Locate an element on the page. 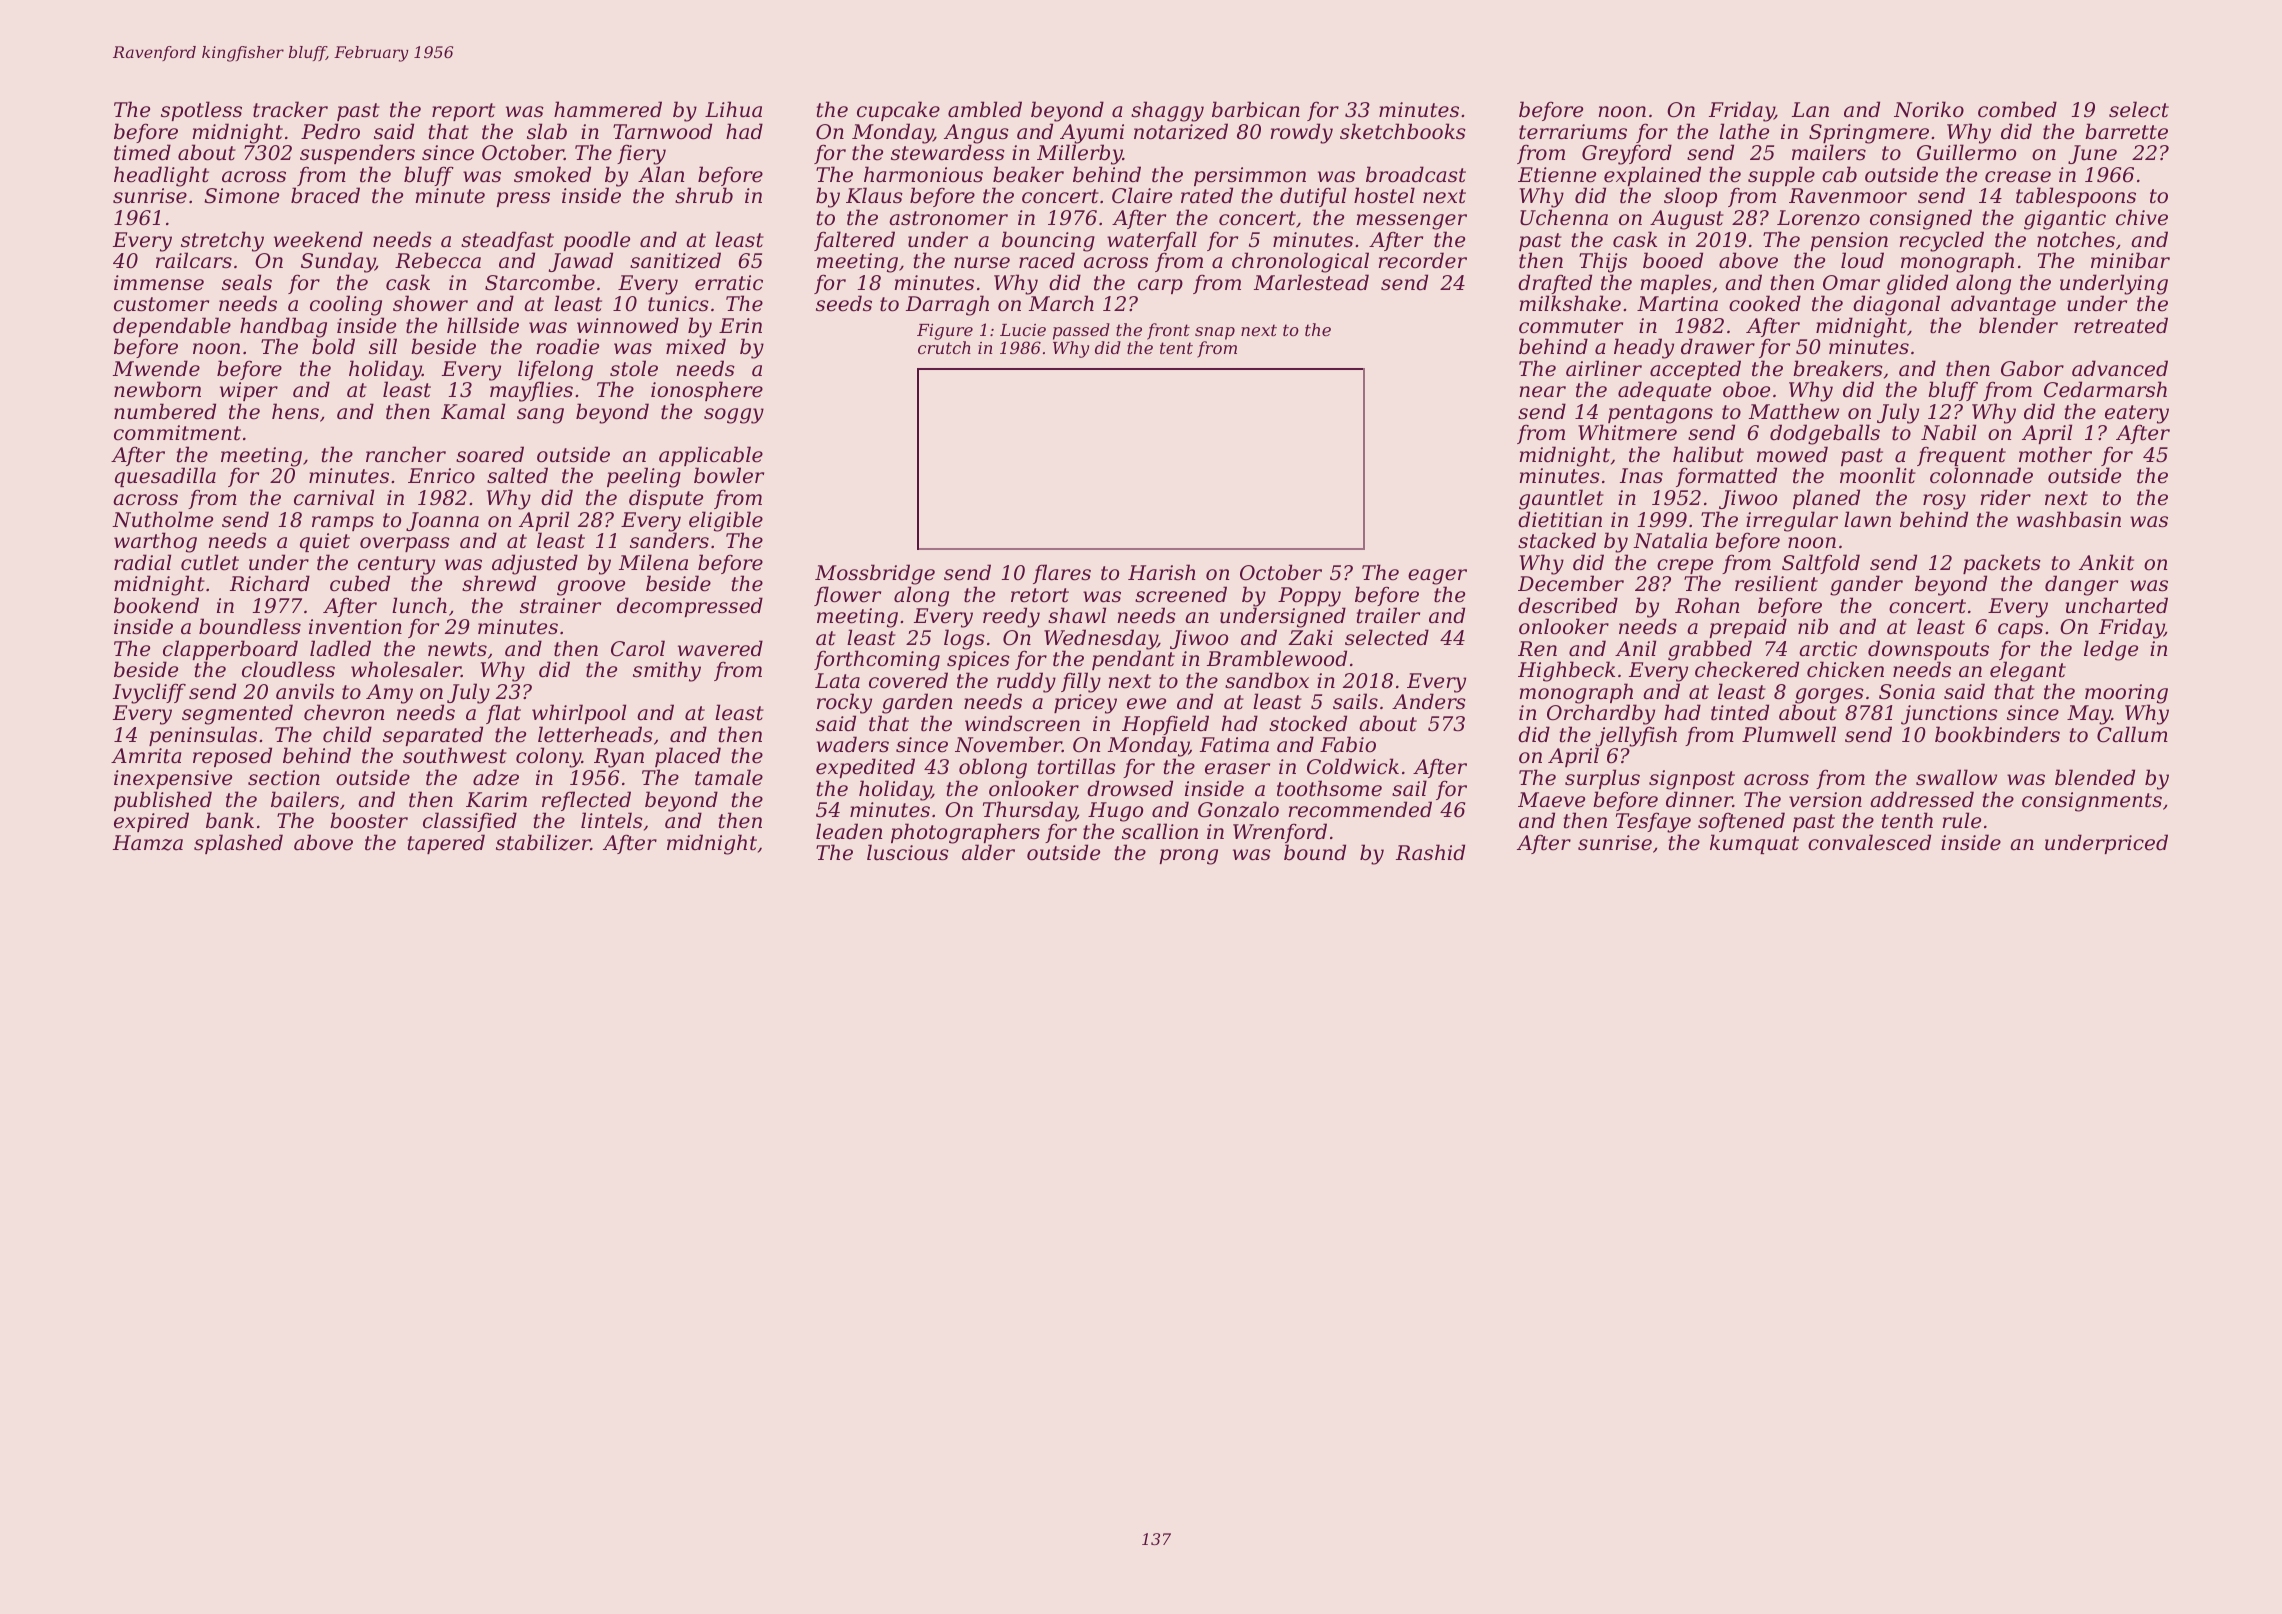 The height and width of the page is (1614, 2282). June is located at coordinates (2092, 154).
